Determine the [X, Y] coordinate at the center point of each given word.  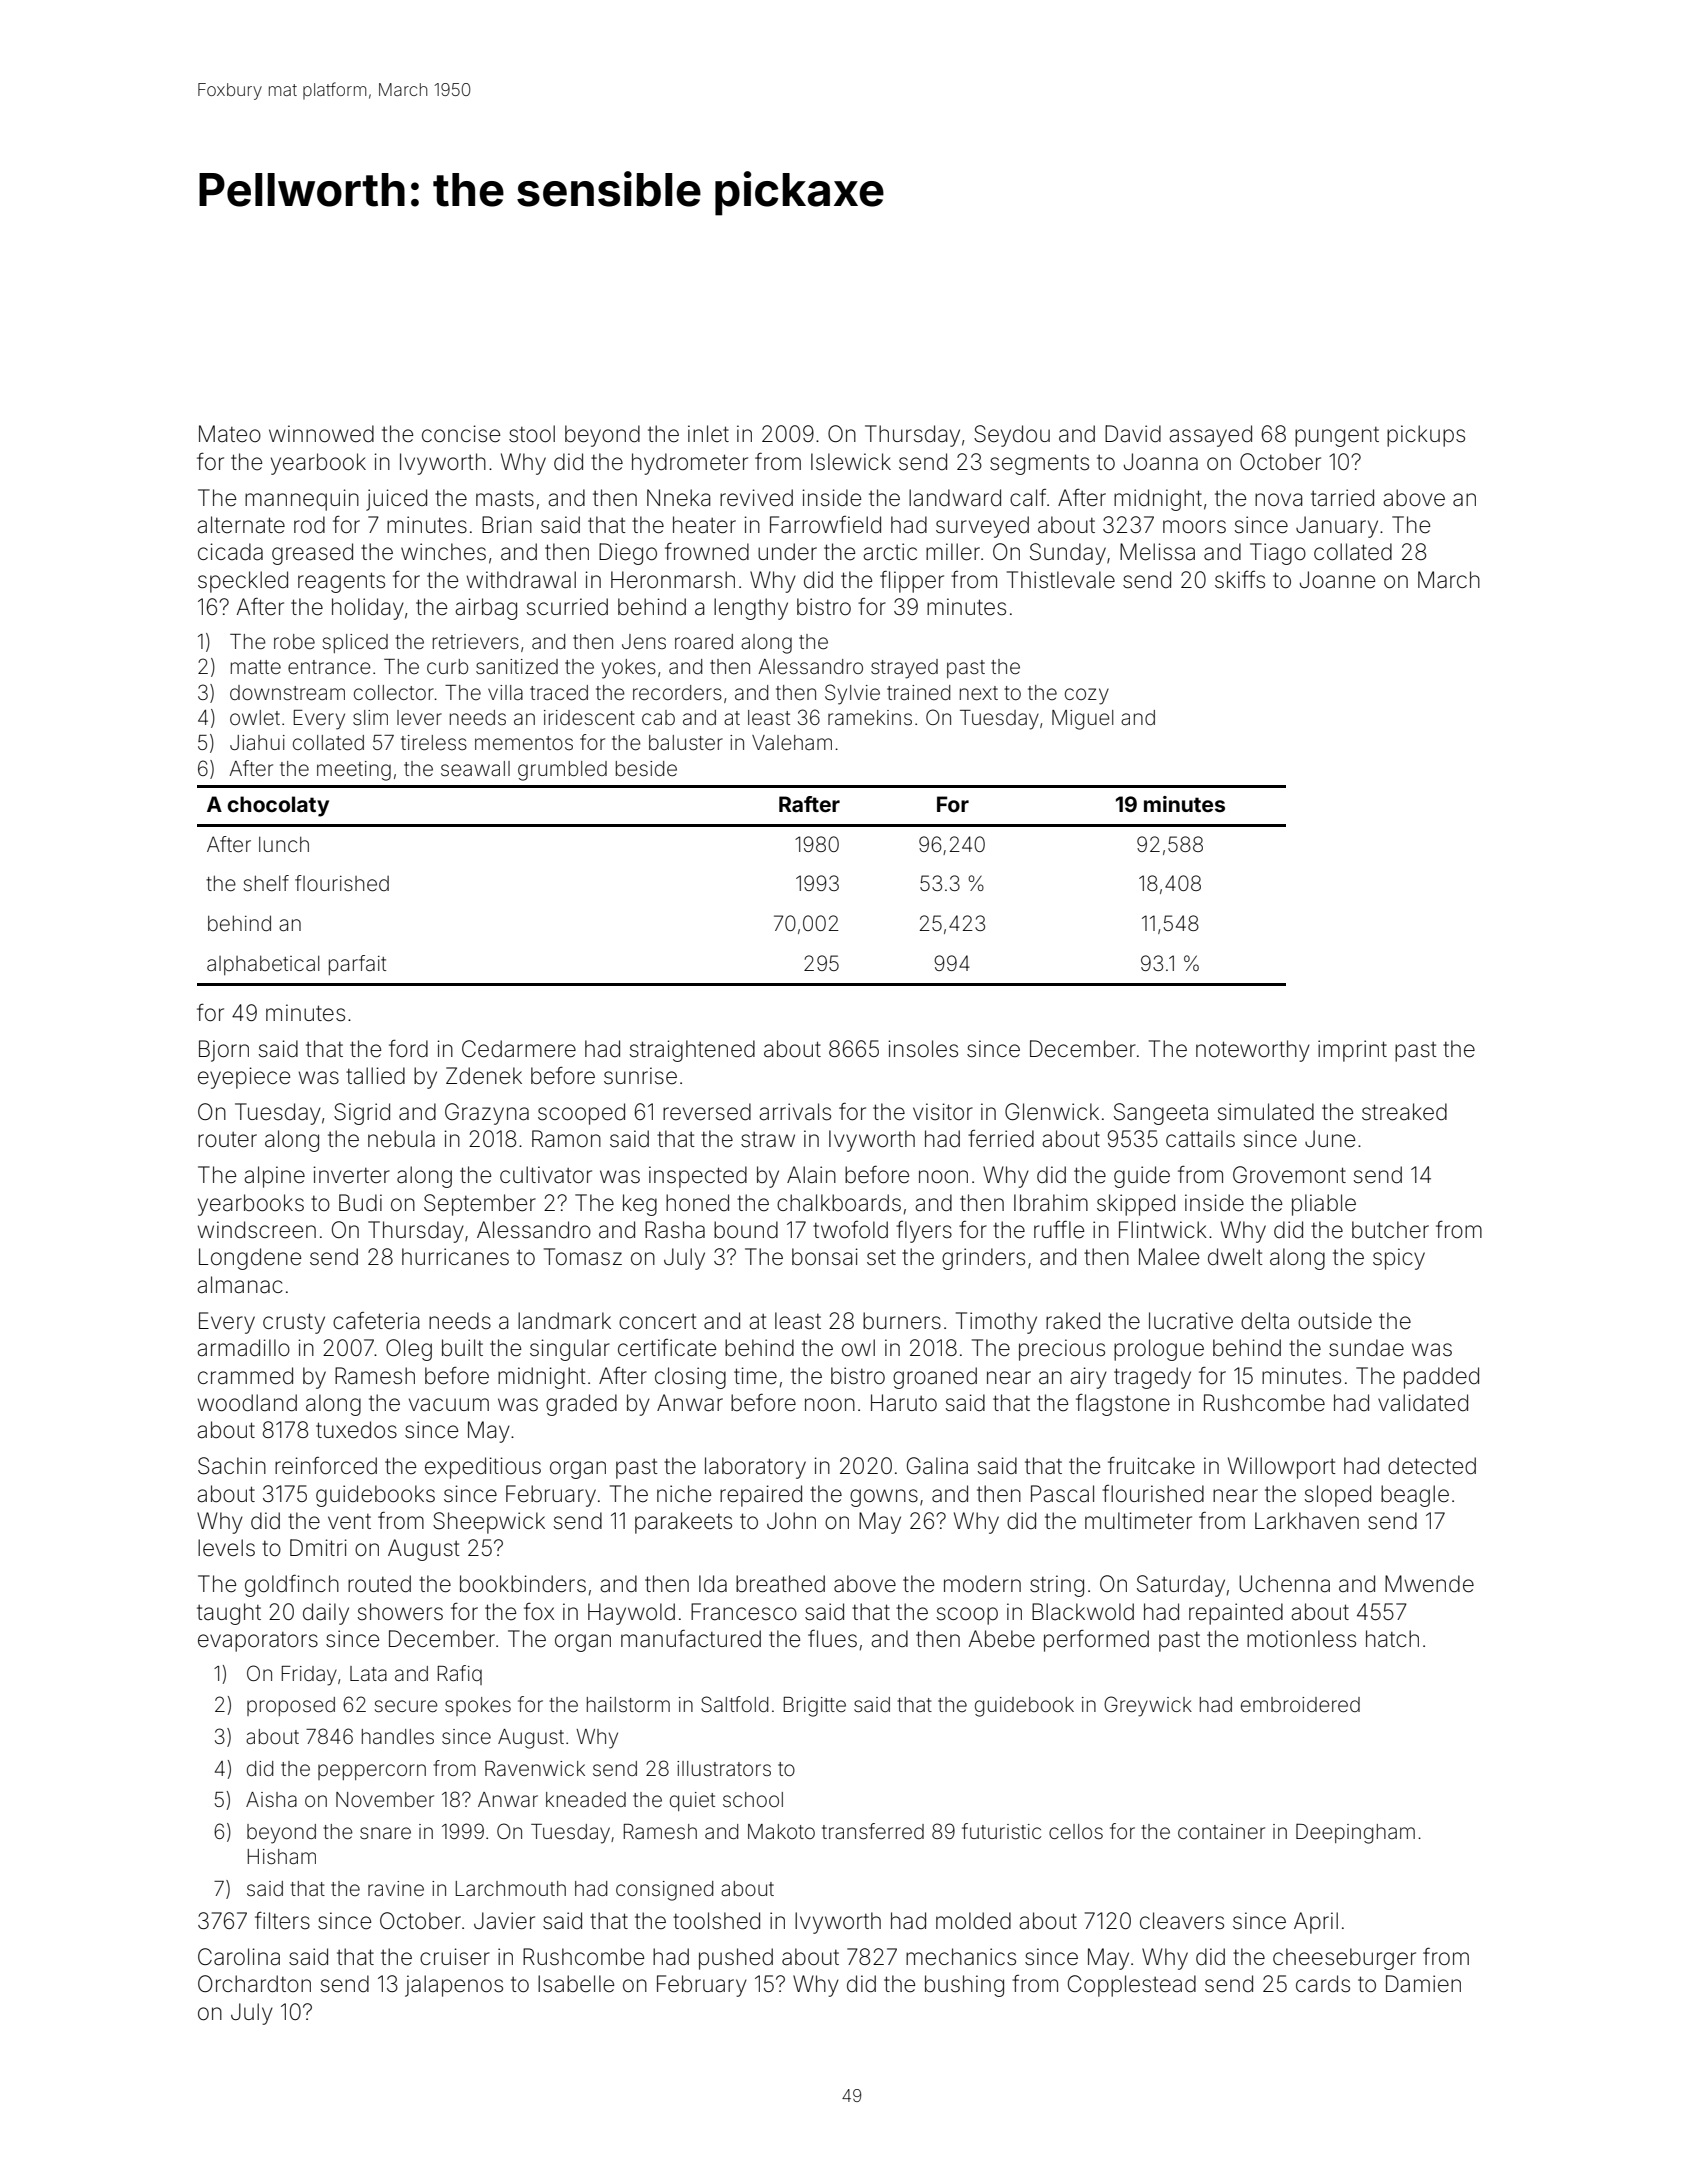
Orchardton [254, 1984]
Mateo [230, 434]
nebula [401, 1139]
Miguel [1082, 720]
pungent [1337, 437]
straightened [692, 1051]
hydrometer [690, 464]
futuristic [1001, 1831]
